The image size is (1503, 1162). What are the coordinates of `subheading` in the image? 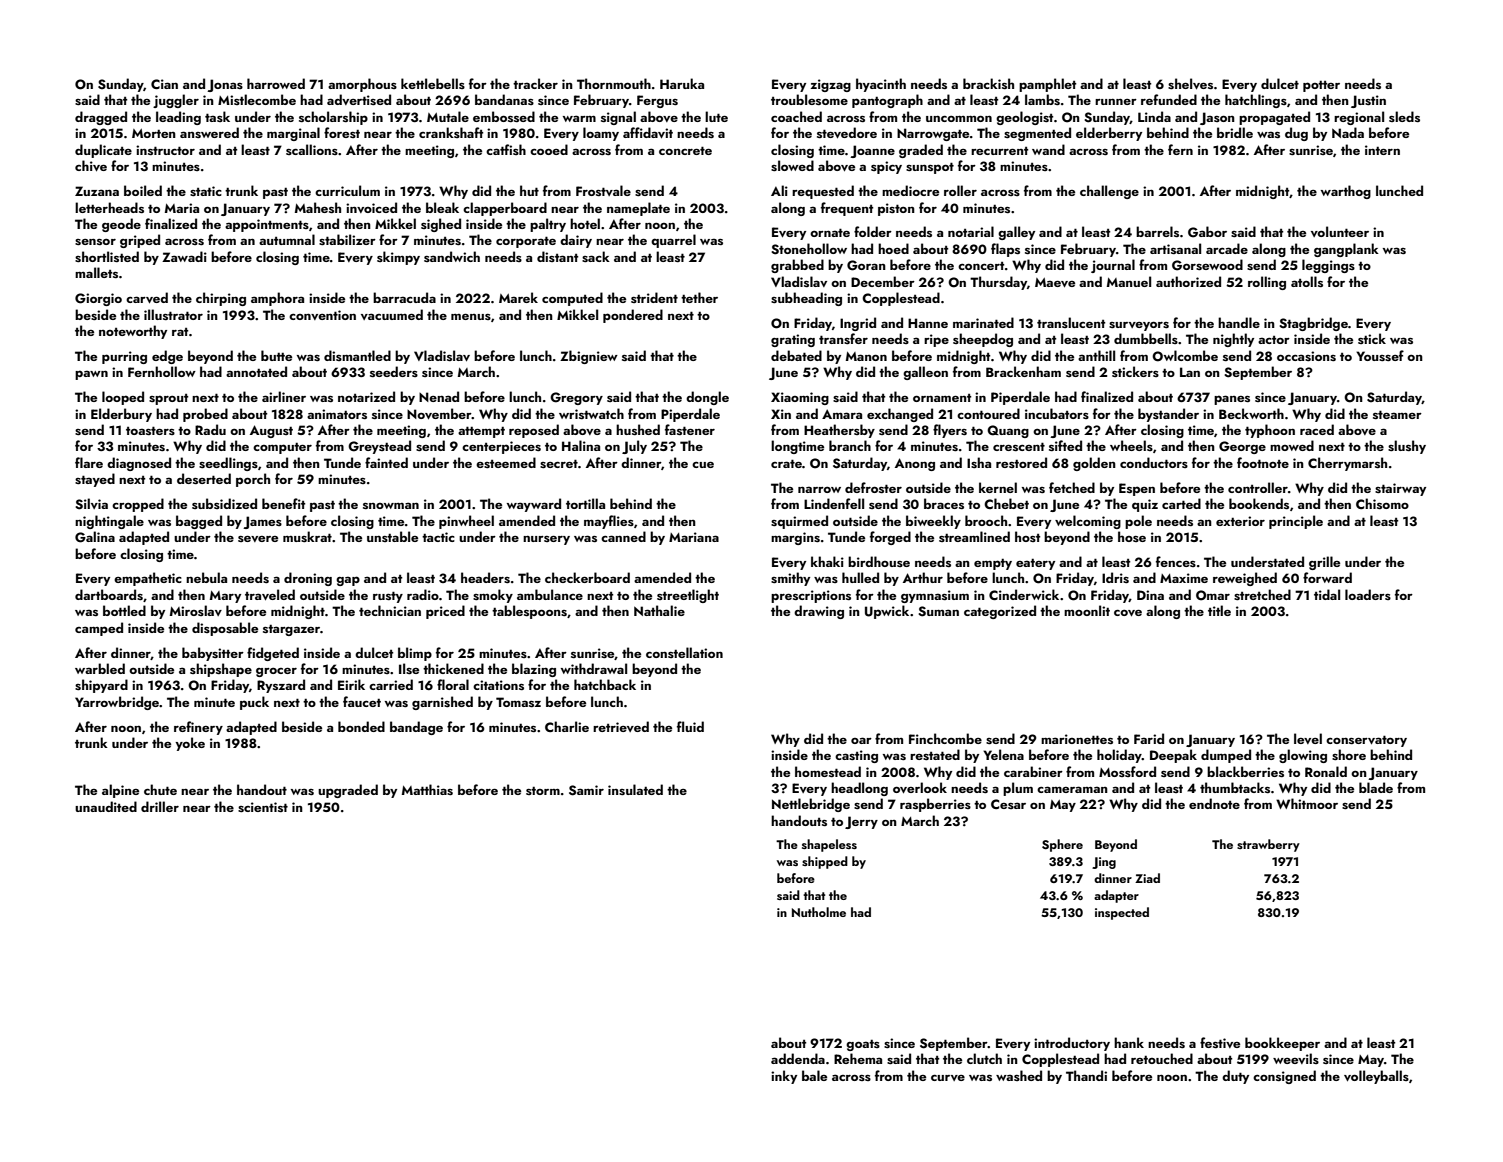 It's located at (806, 299).
